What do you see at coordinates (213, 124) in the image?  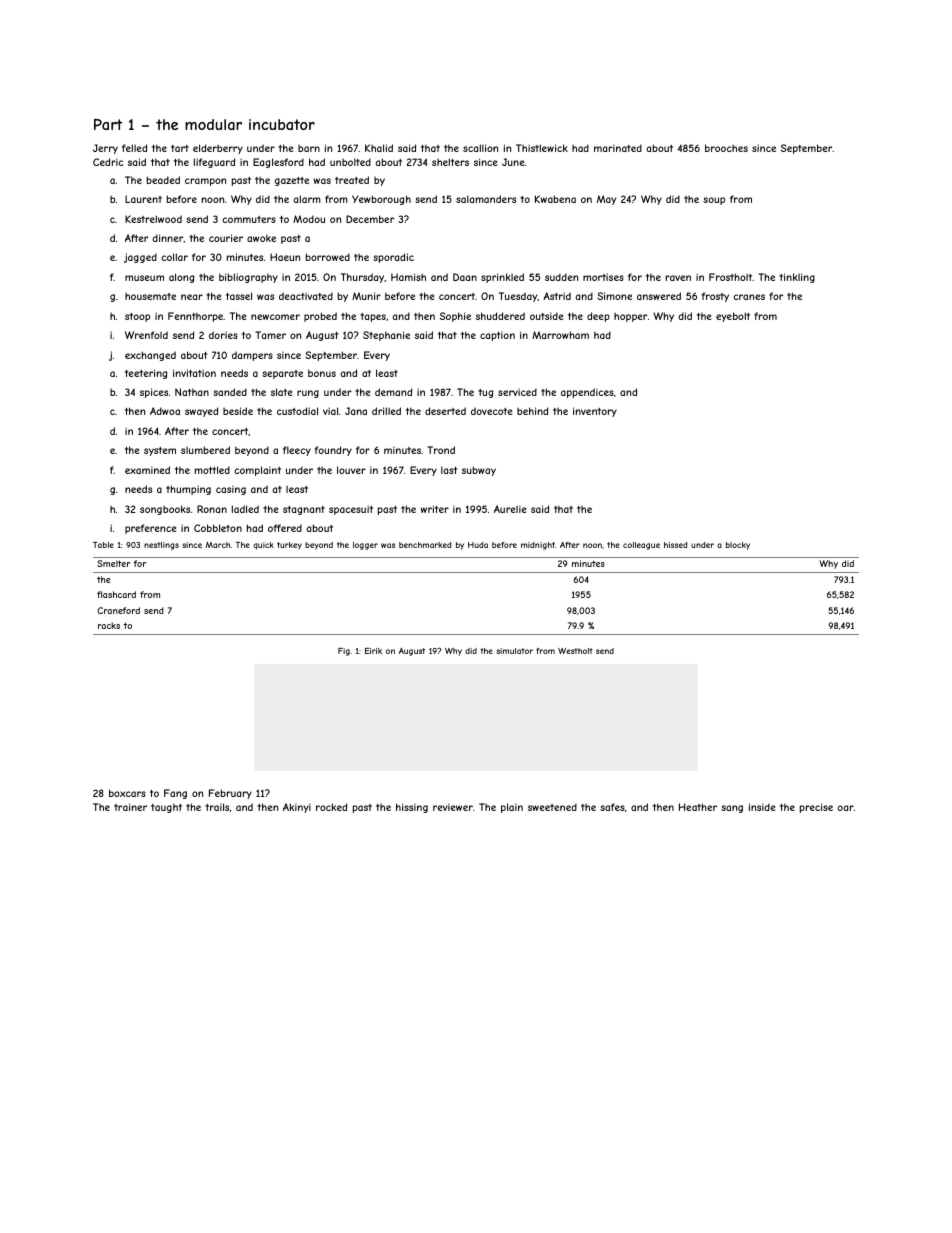 I see `modular` at bounding box center [213, 124].
